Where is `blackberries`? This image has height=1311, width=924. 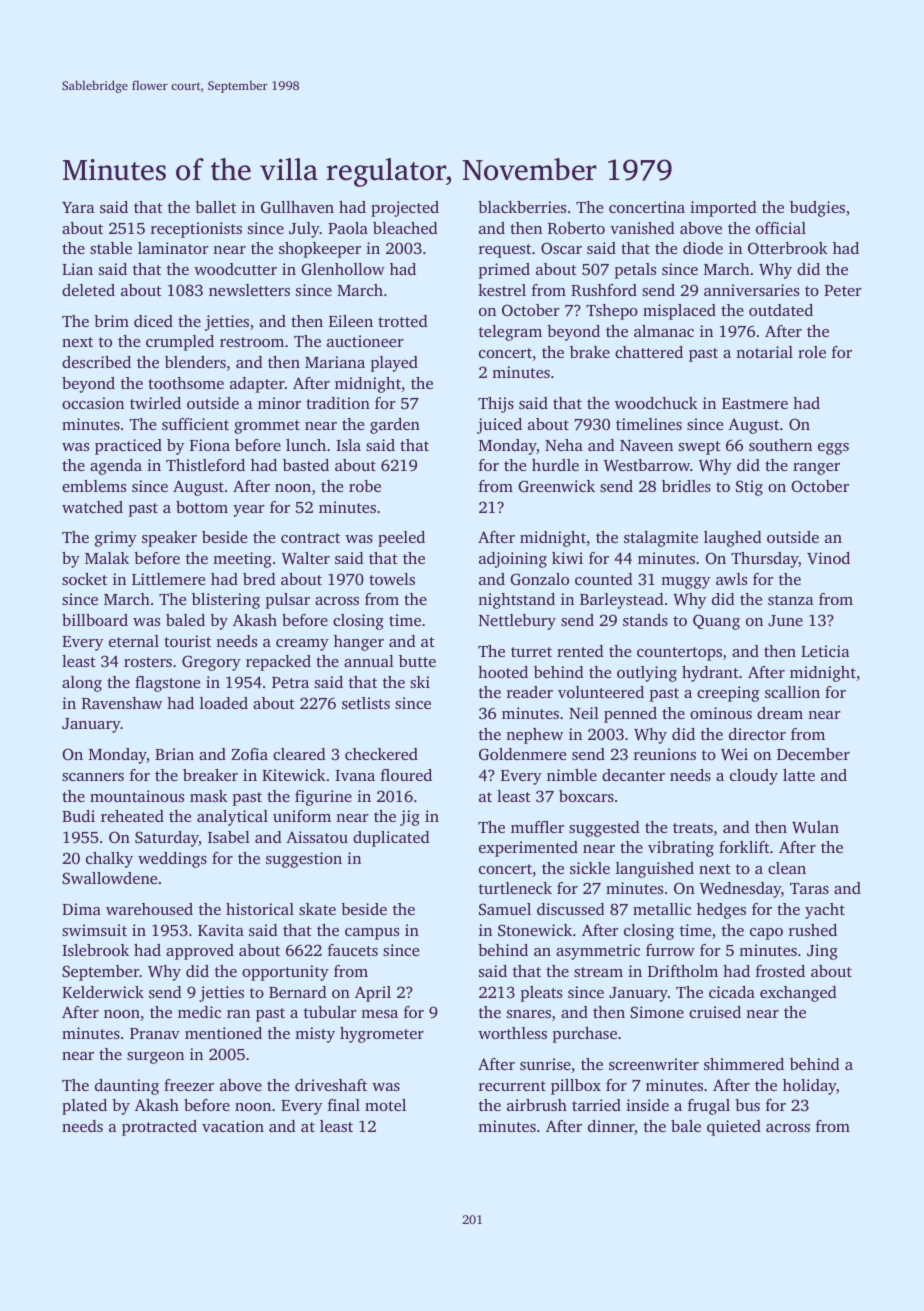
blackberries is located at coordinates (522, 207).
